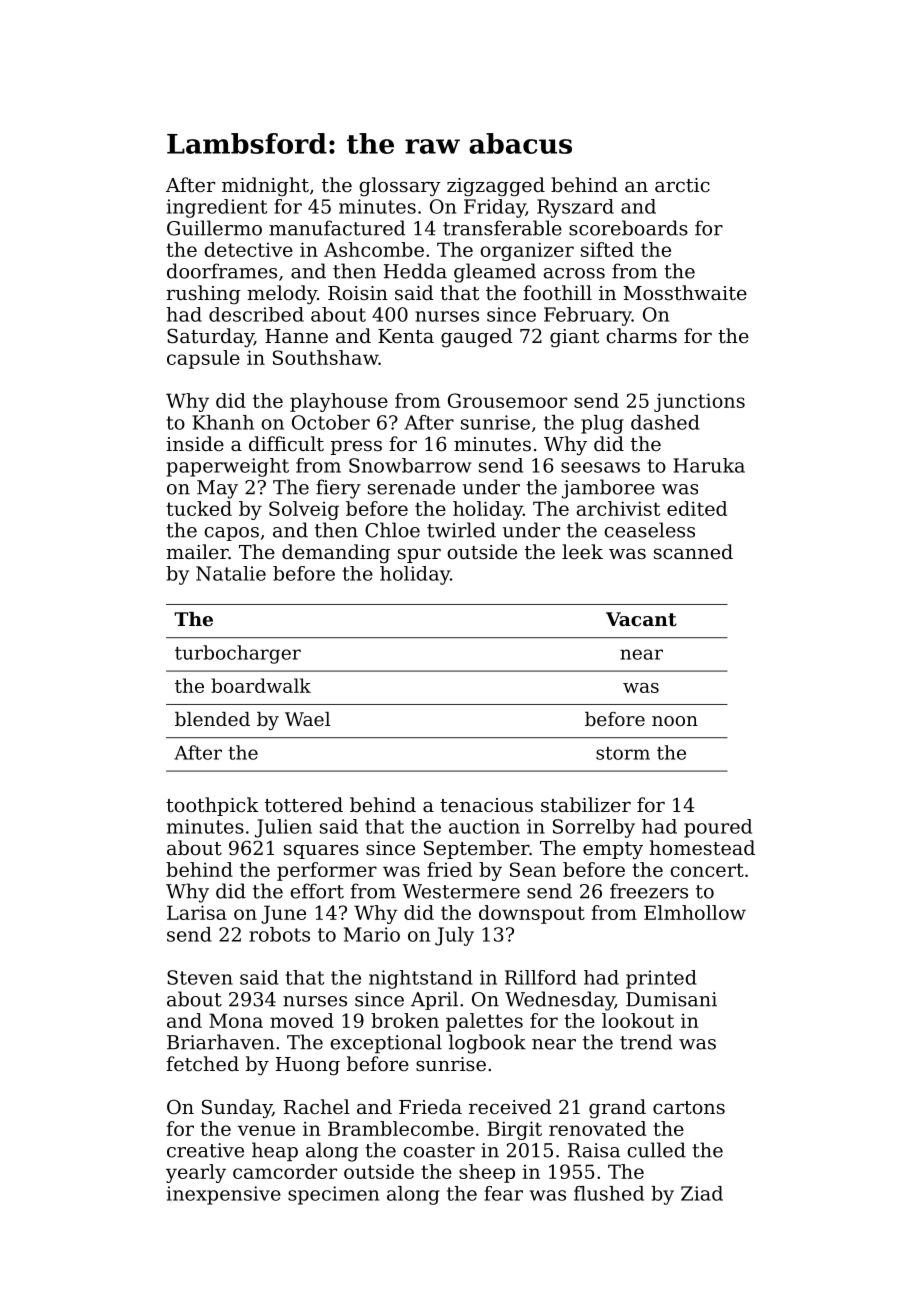 This document has width=924, height=1311. What do you see at coordinates (693, 551) in the document?
I see `scanned` at bounding box center [693, 551].
